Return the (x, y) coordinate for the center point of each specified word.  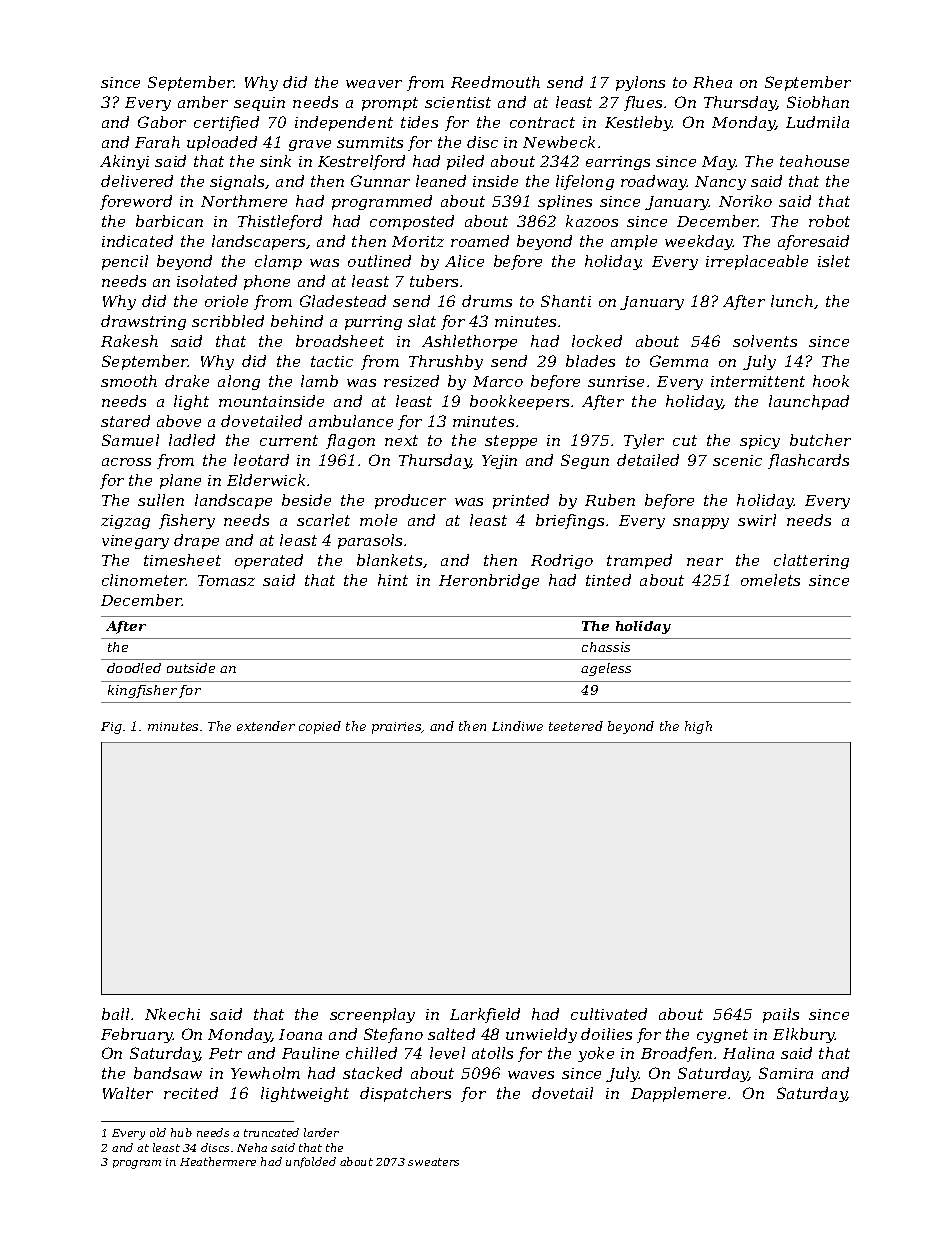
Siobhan (818, 102)
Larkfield (485, 1015)
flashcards (808, 461)
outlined (379, 261)
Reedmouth (495, 82)
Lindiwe (517, 726)
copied (320, 727)
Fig (111, 728)
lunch (792, 301)
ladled (192, 440)
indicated (137, 241)
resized (411, 381)
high (698, 727)
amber (203, 102)
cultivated (609, 1014)
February (137, 1035)
